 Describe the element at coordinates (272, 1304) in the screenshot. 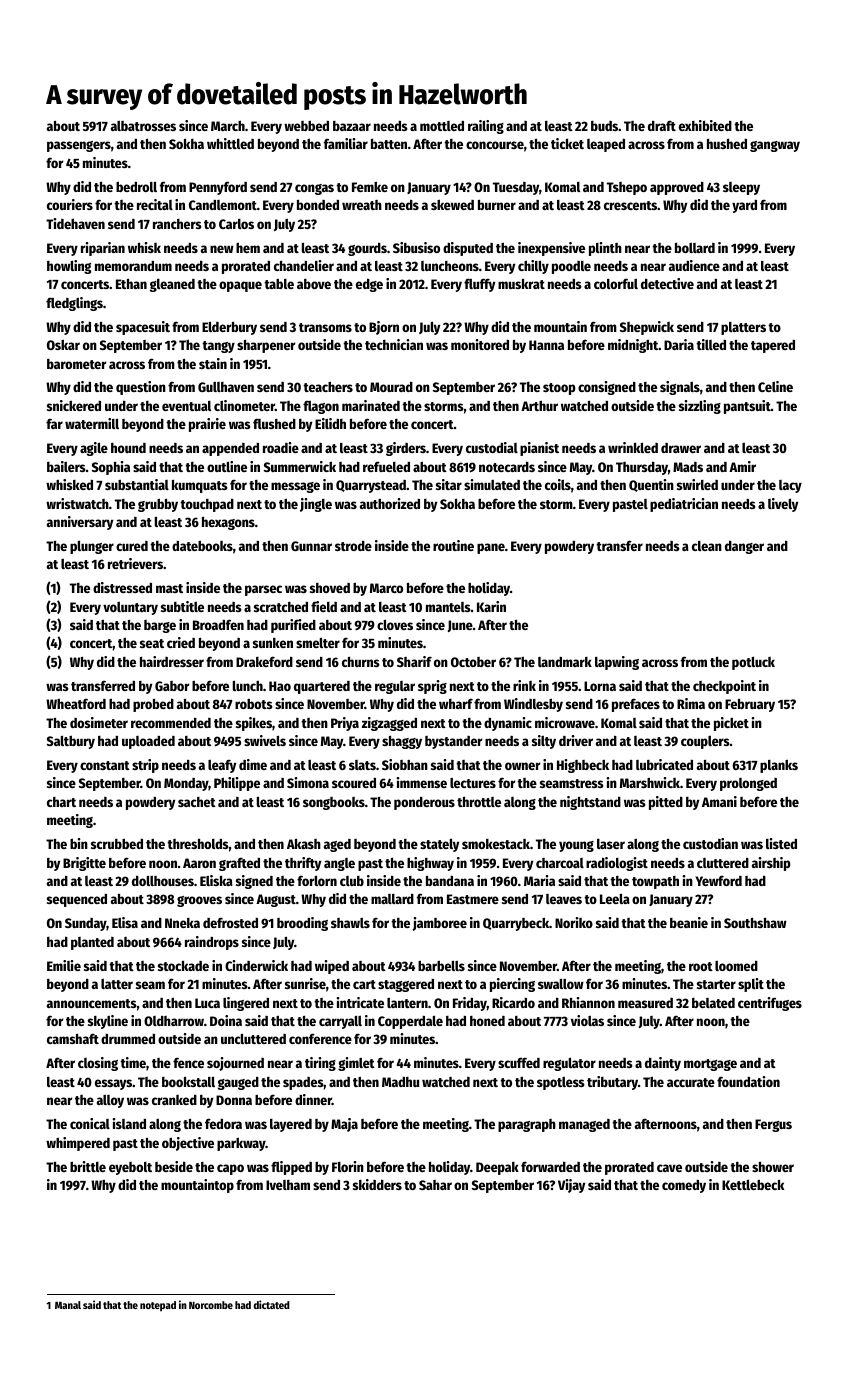

I see `dictated` at that location.
